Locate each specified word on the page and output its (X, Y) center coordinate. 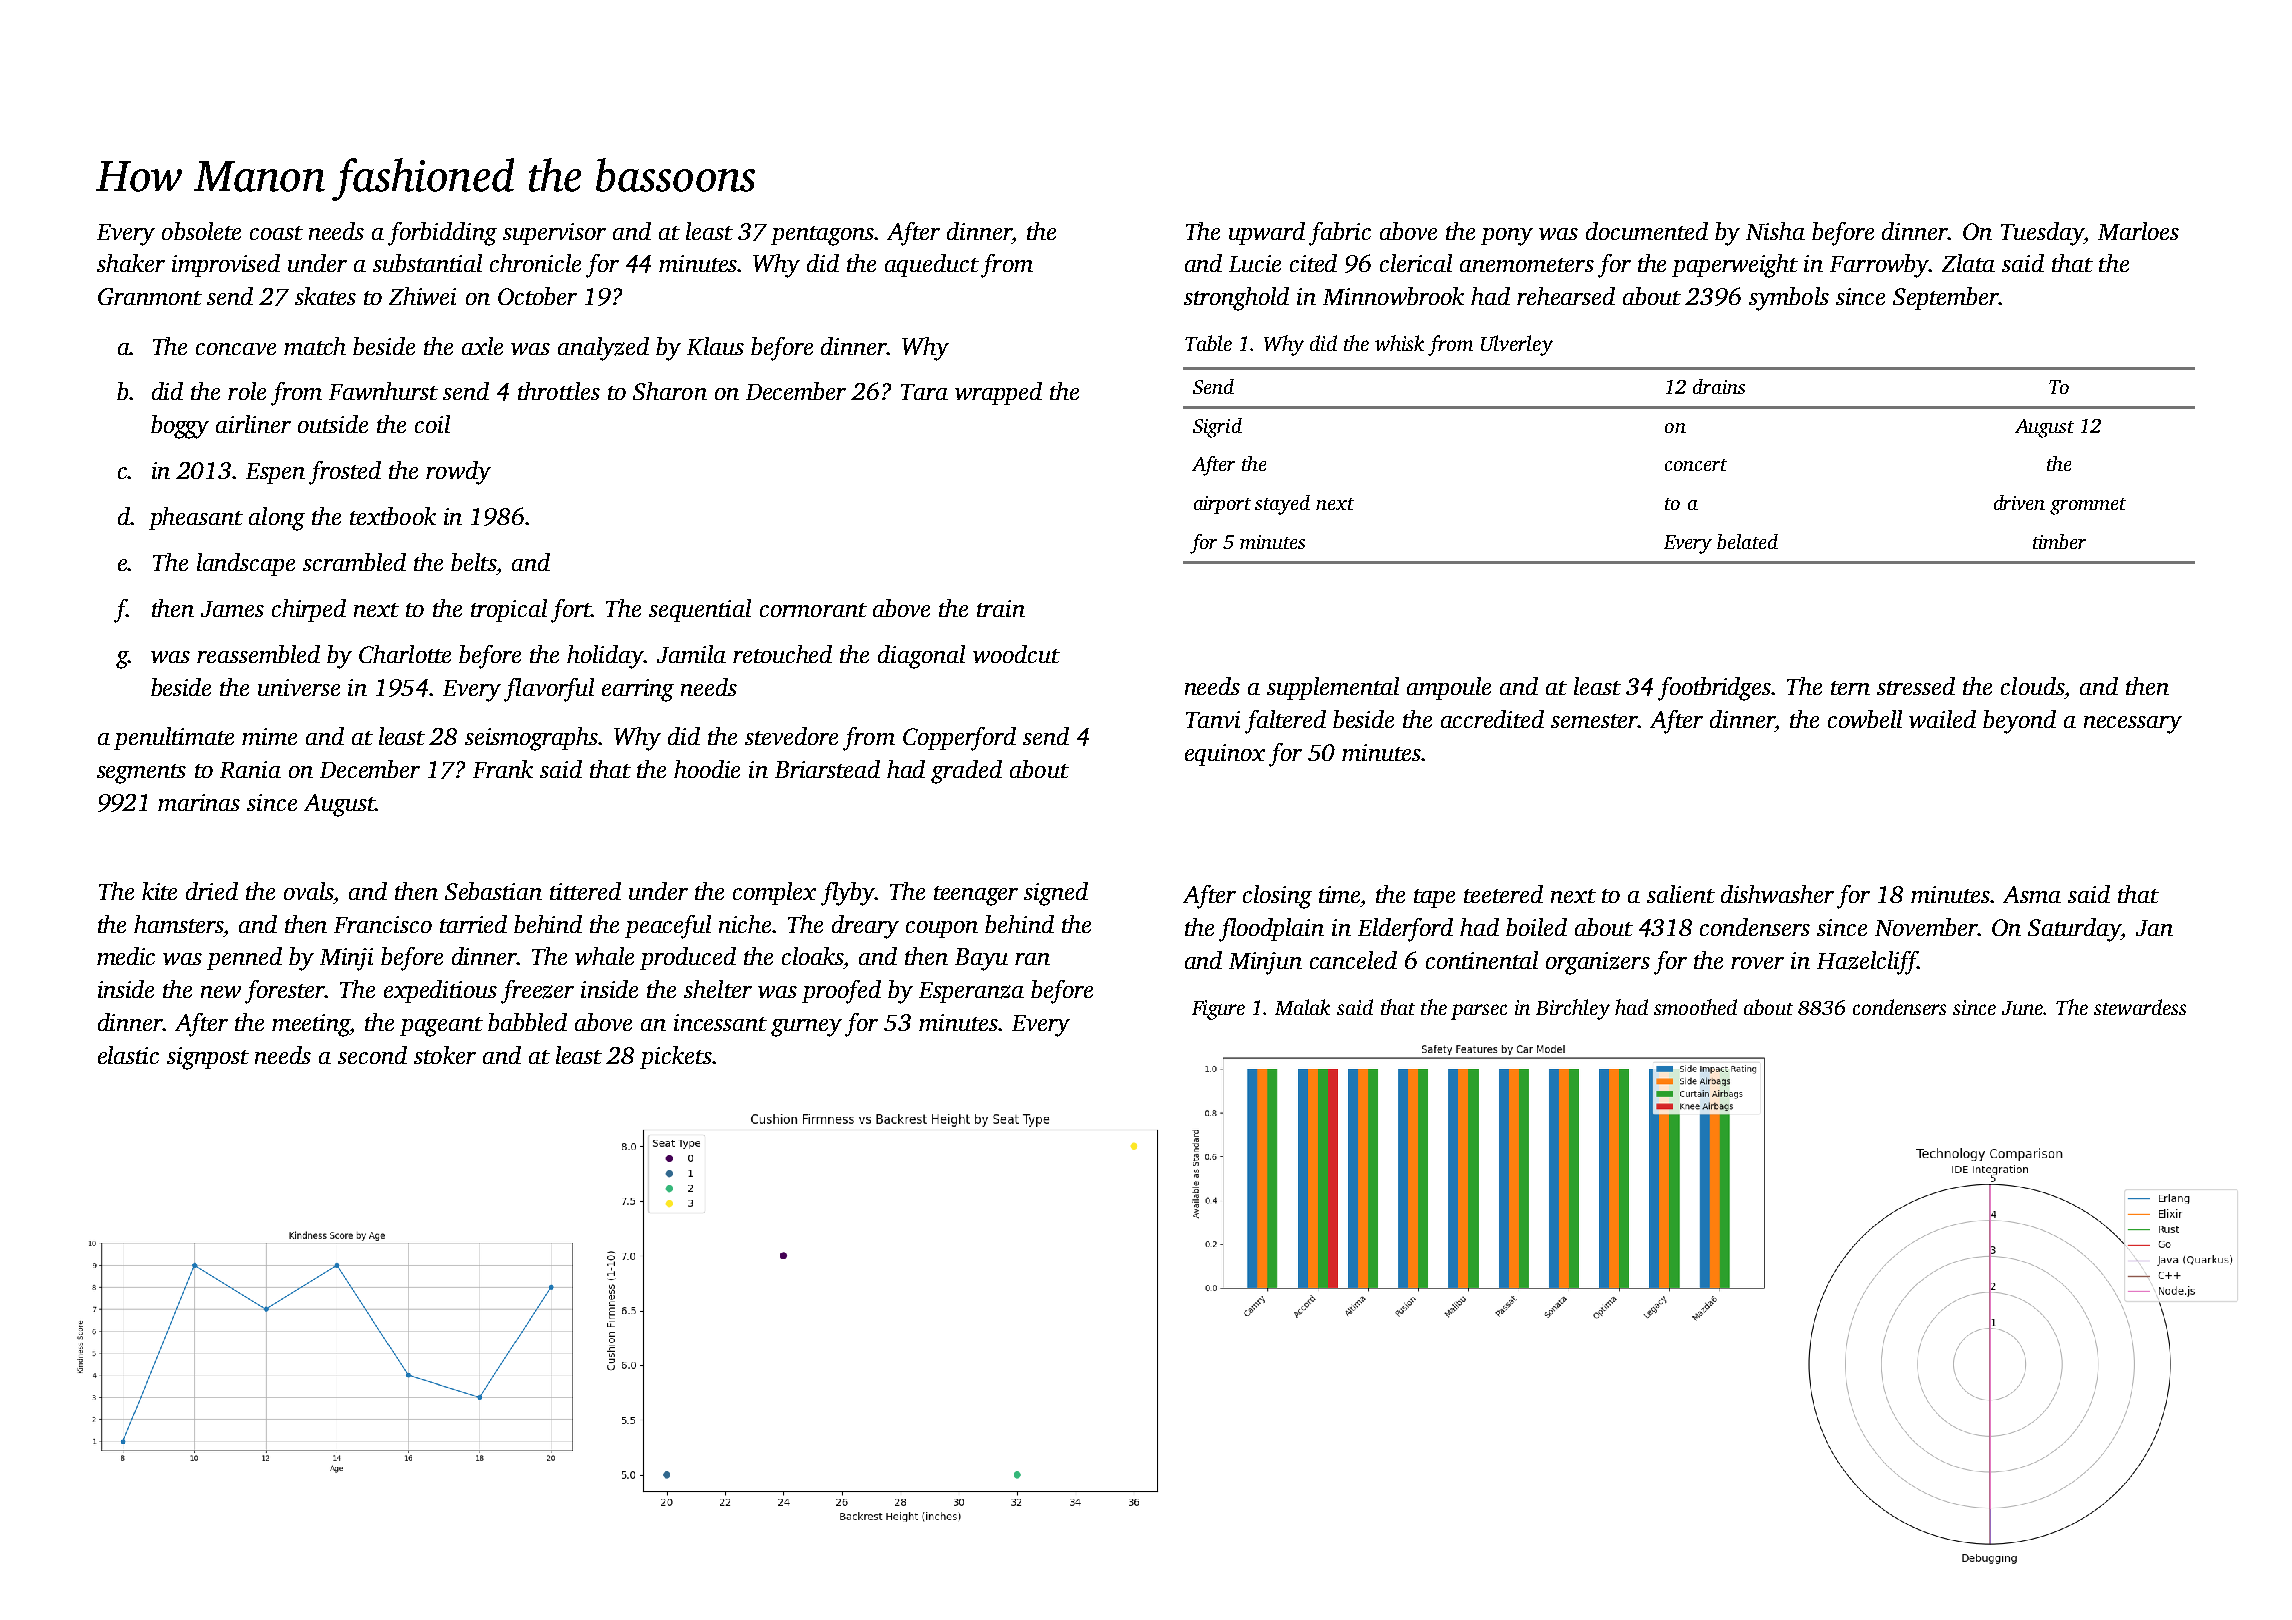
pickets (676, 1057)
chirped (309, 610)
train (1001, 608)
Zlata (1968, 263)
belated (1747, 541)
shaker (131, 263)
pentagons (822, 236)
